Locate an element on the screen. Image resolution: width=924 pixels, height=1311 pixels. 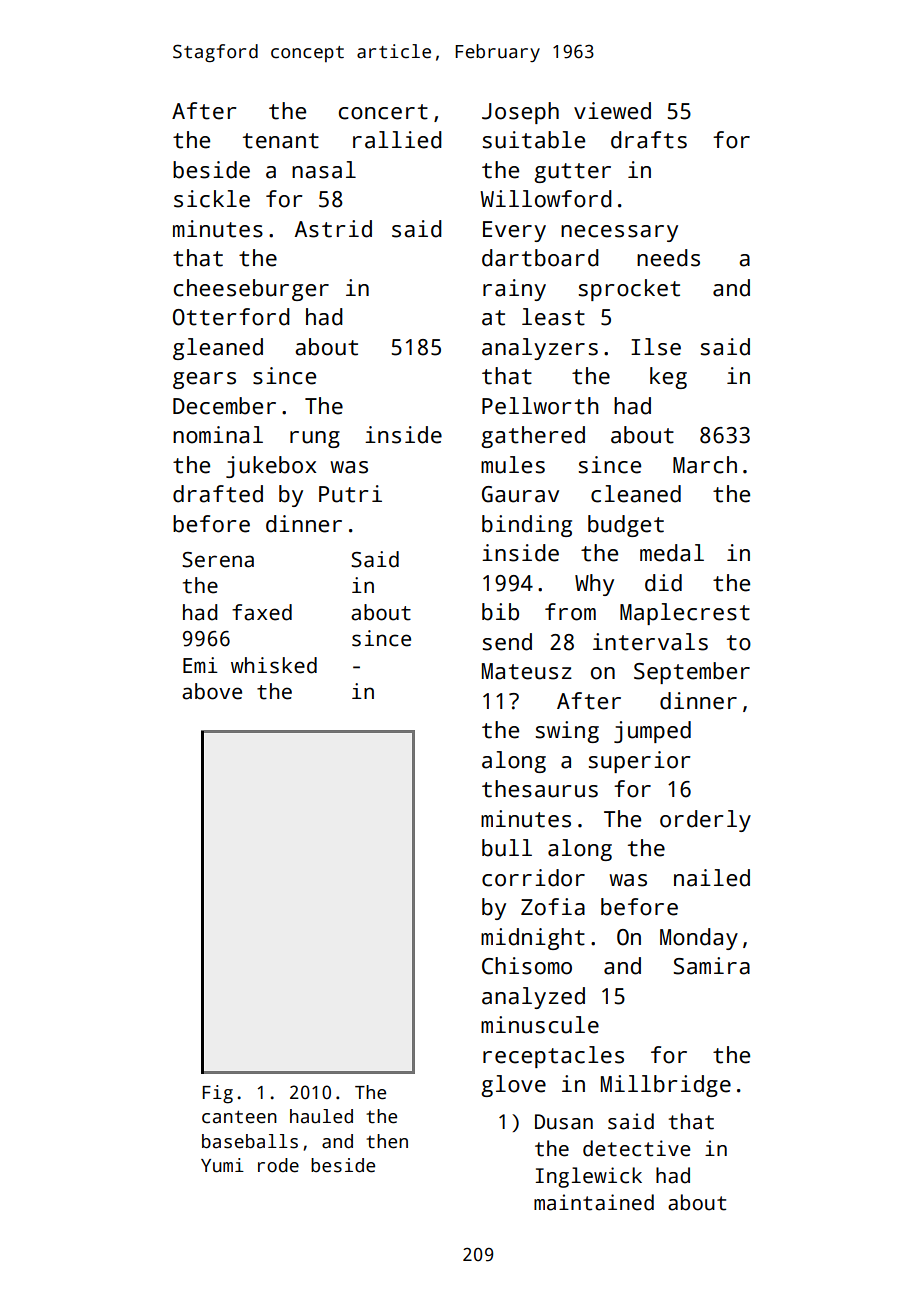
Joseph is located at coordinates (520, 113).
